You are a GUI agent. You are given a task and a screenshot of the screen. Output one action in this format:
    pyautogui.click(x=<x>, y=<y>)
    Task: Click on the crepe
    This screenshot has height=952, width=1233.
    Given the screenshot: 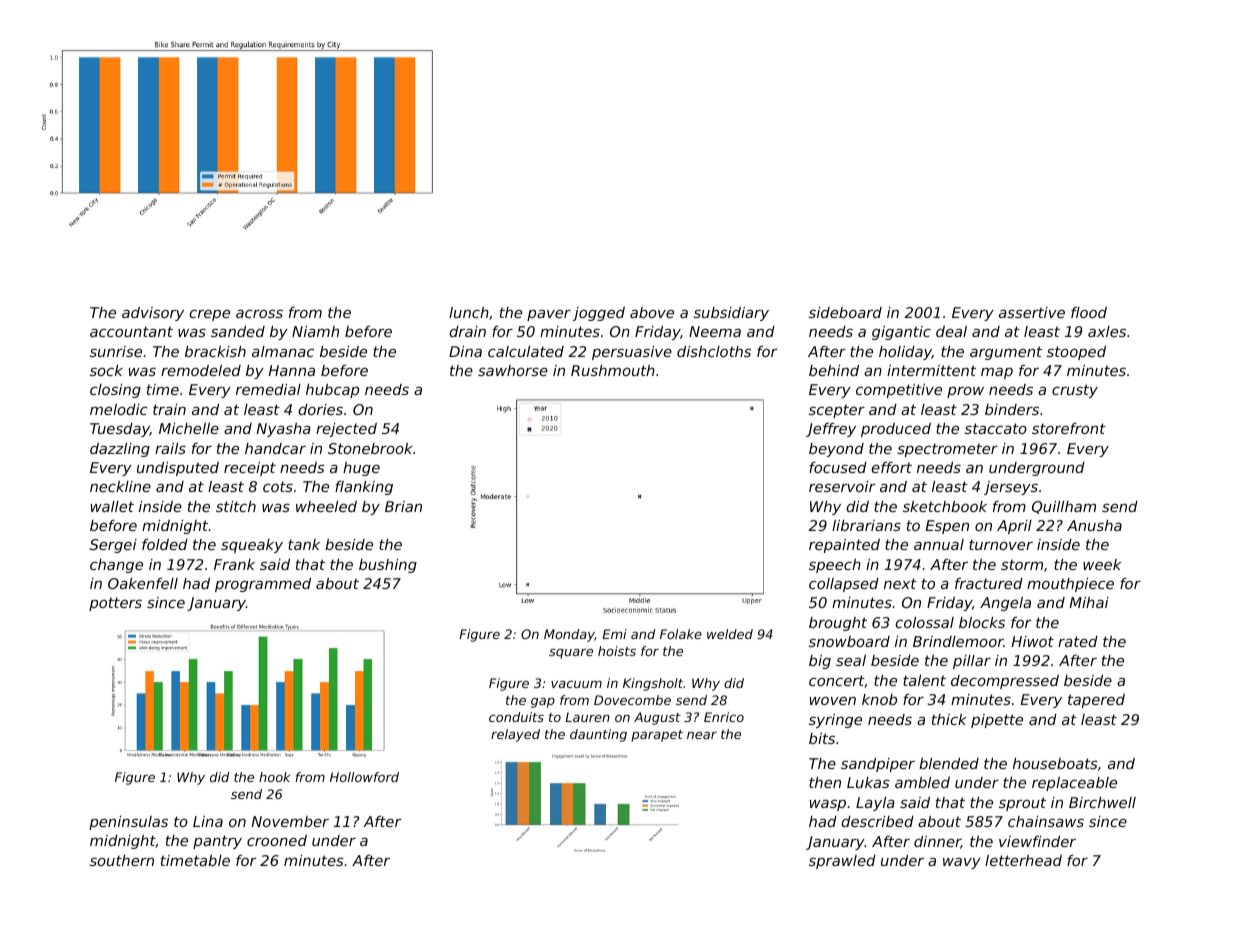 What is the action you would take?
    pyautogui.click(x=209, y=315)
